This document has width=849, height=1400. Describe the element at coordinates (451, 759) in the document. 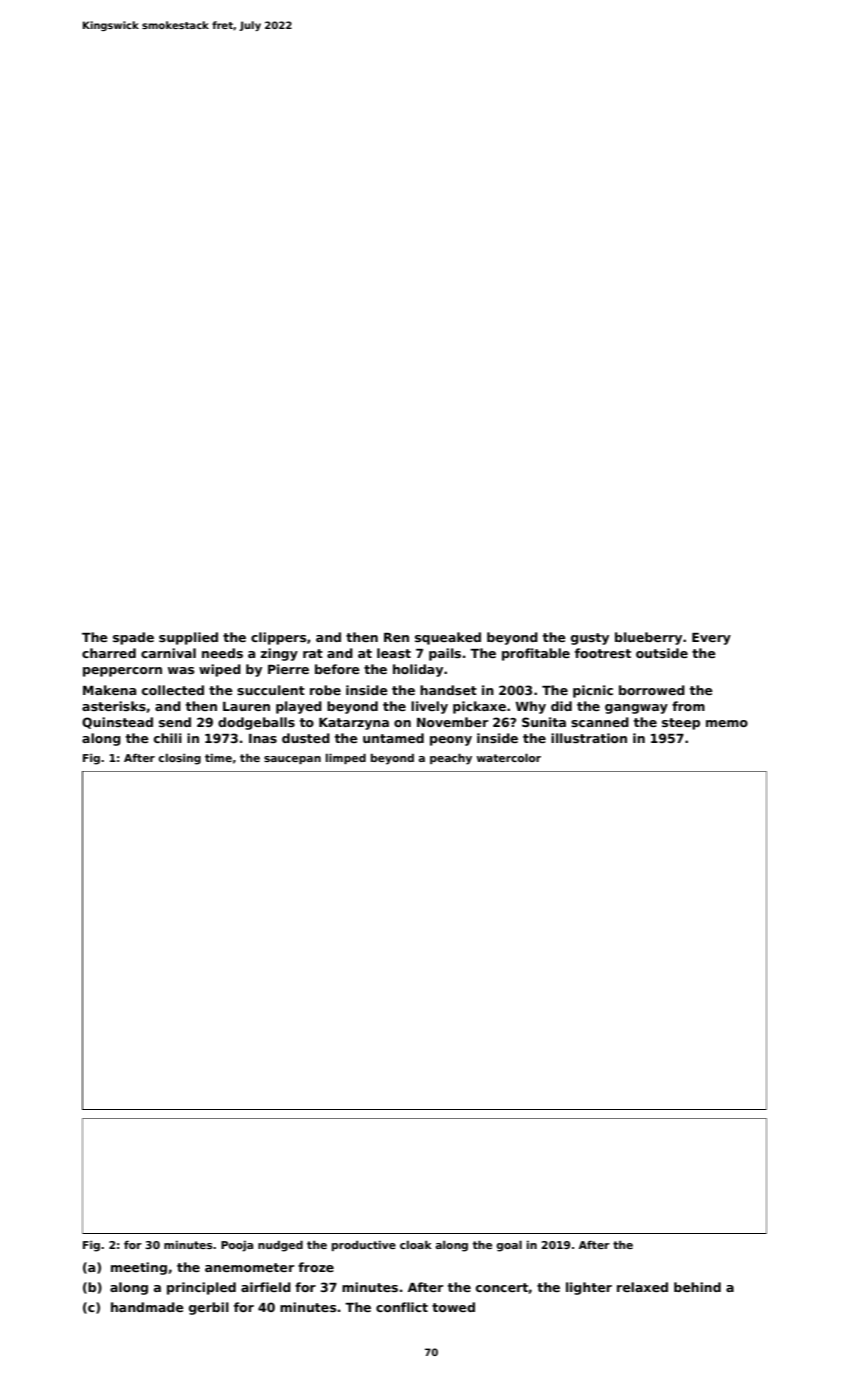

I see `peachy` at that location.
